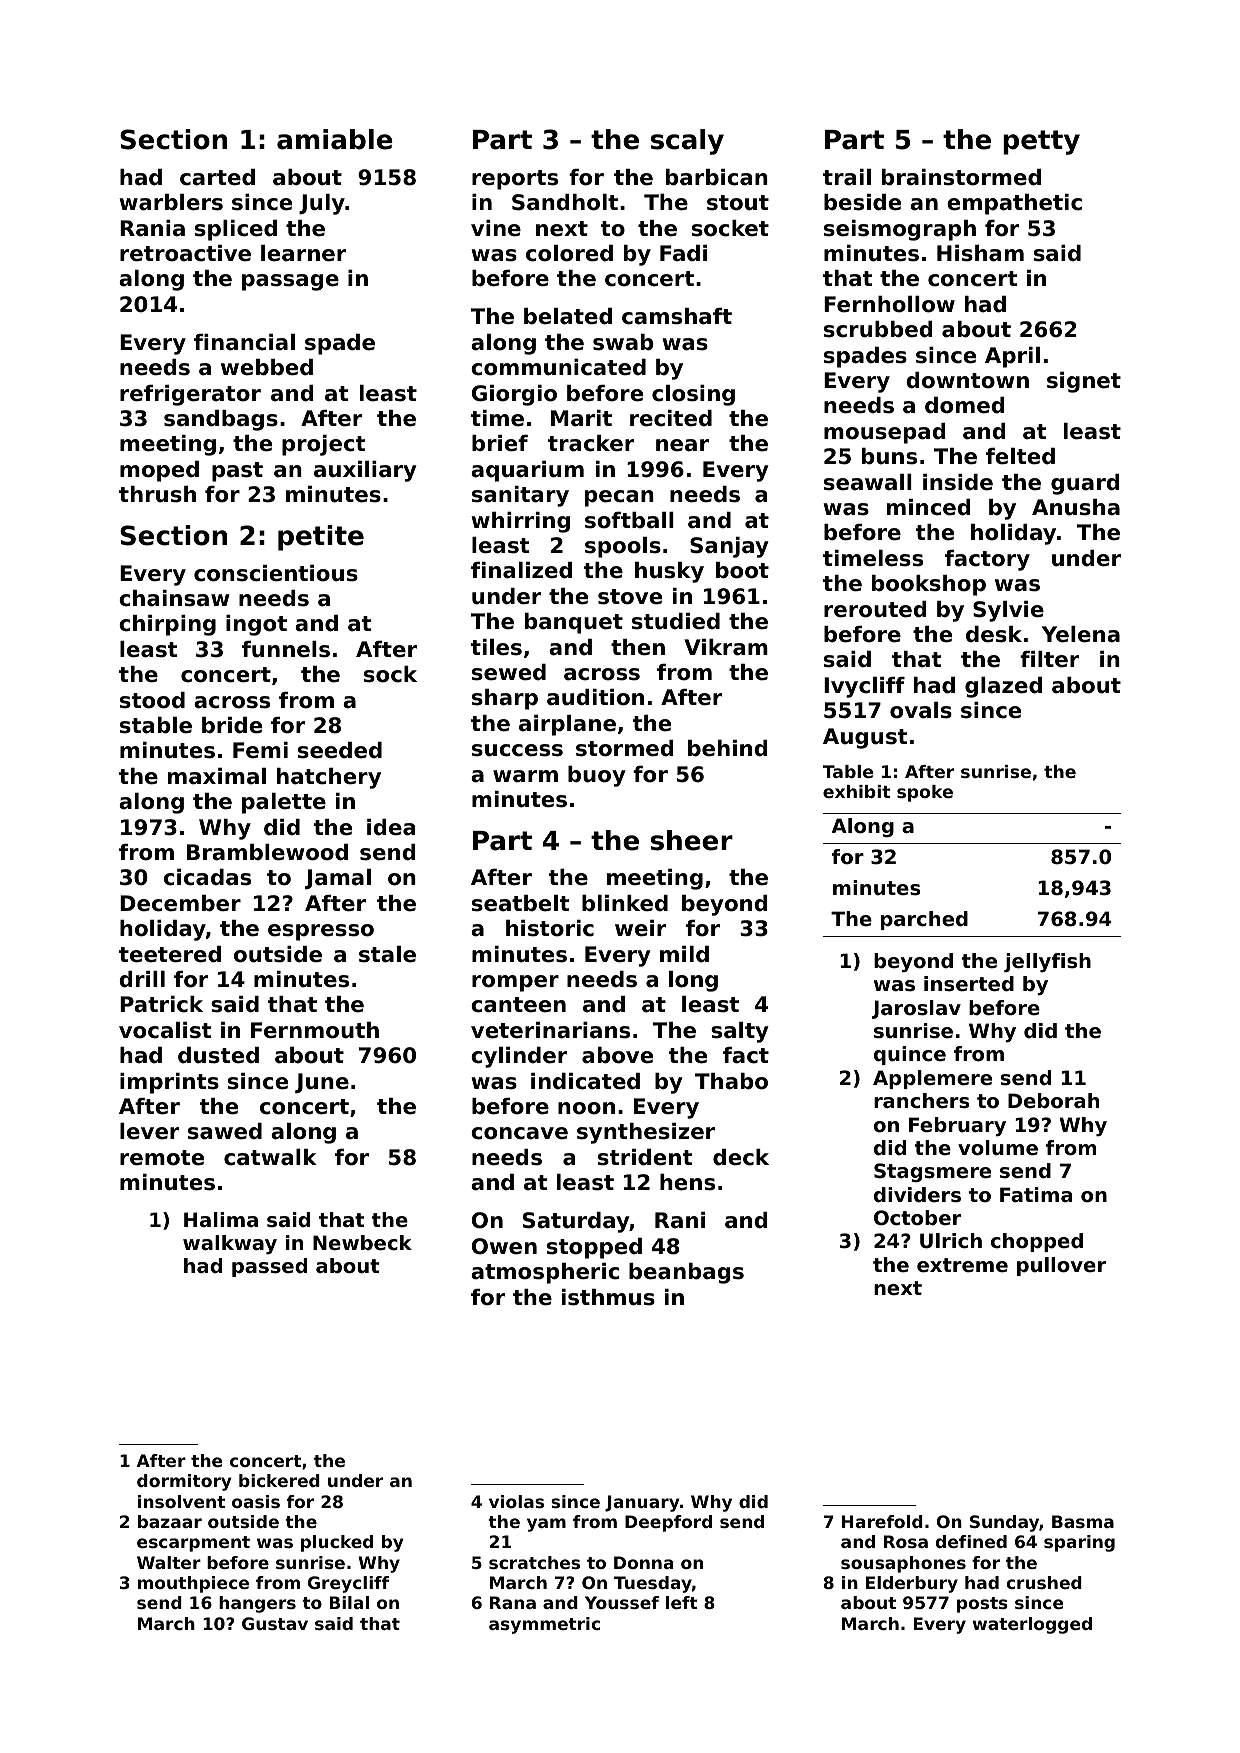 This screenshot has width=1240, height=1753. What do you see at coordinates (520, 903) in the screenshot?
I see `seatbelt` at bounding box center [520, 903].
